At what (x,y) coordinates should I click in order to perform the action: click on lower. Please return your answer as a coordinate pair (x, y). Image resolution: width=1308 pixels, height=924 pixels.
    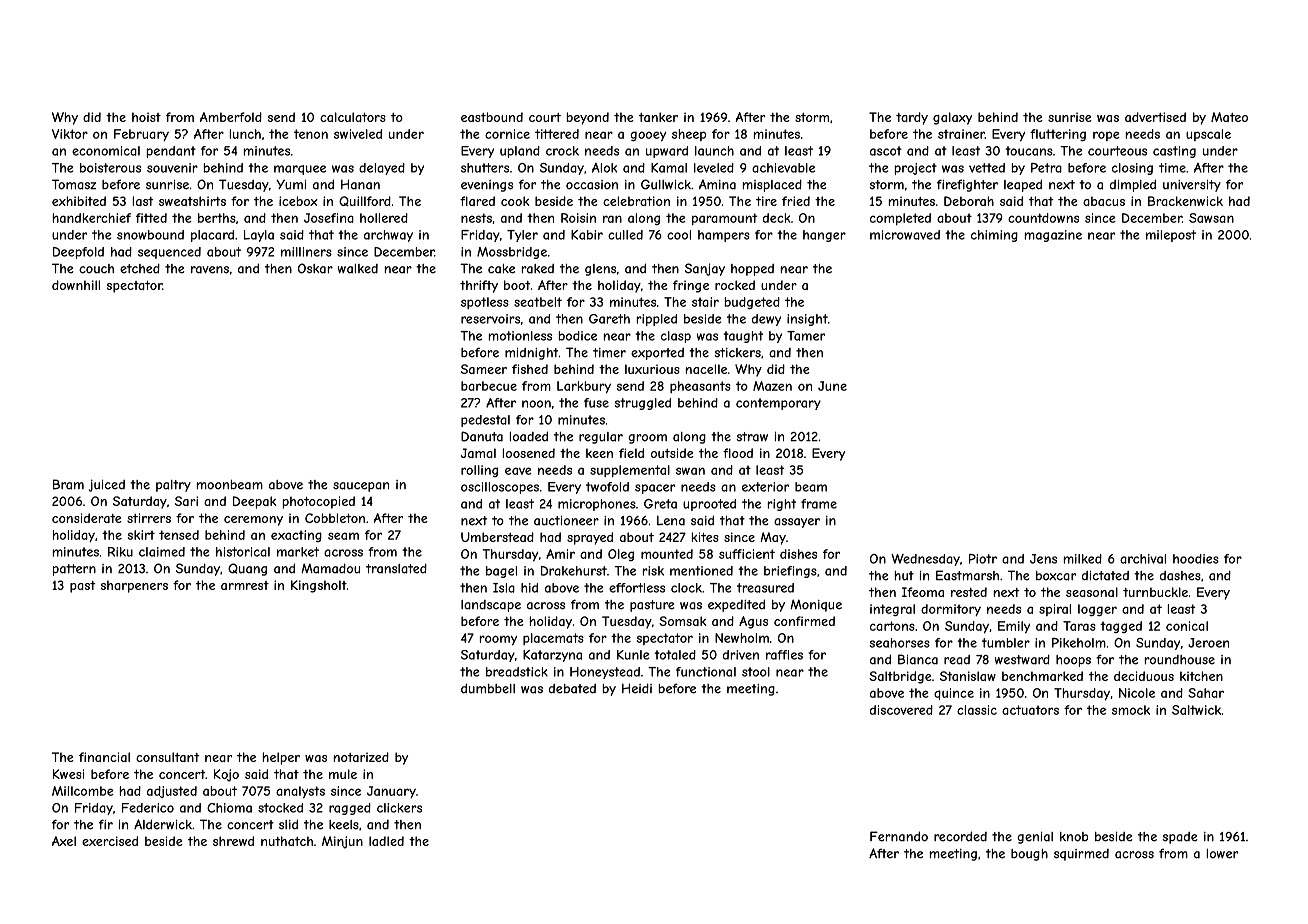
    Looking at the image, I should click on (1222, 854).
